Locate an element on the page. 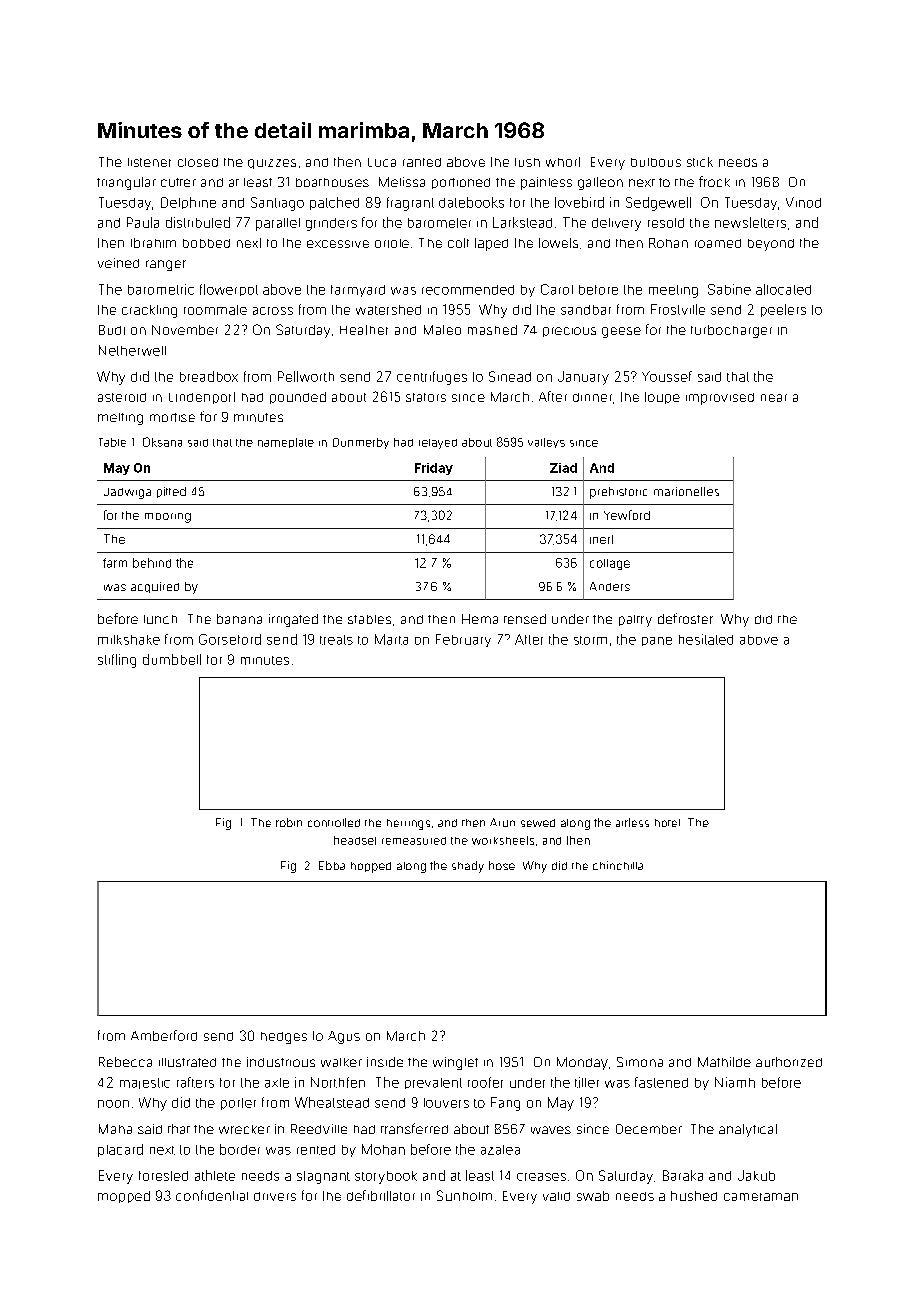  crackling is located at coordinates (149, 311).
